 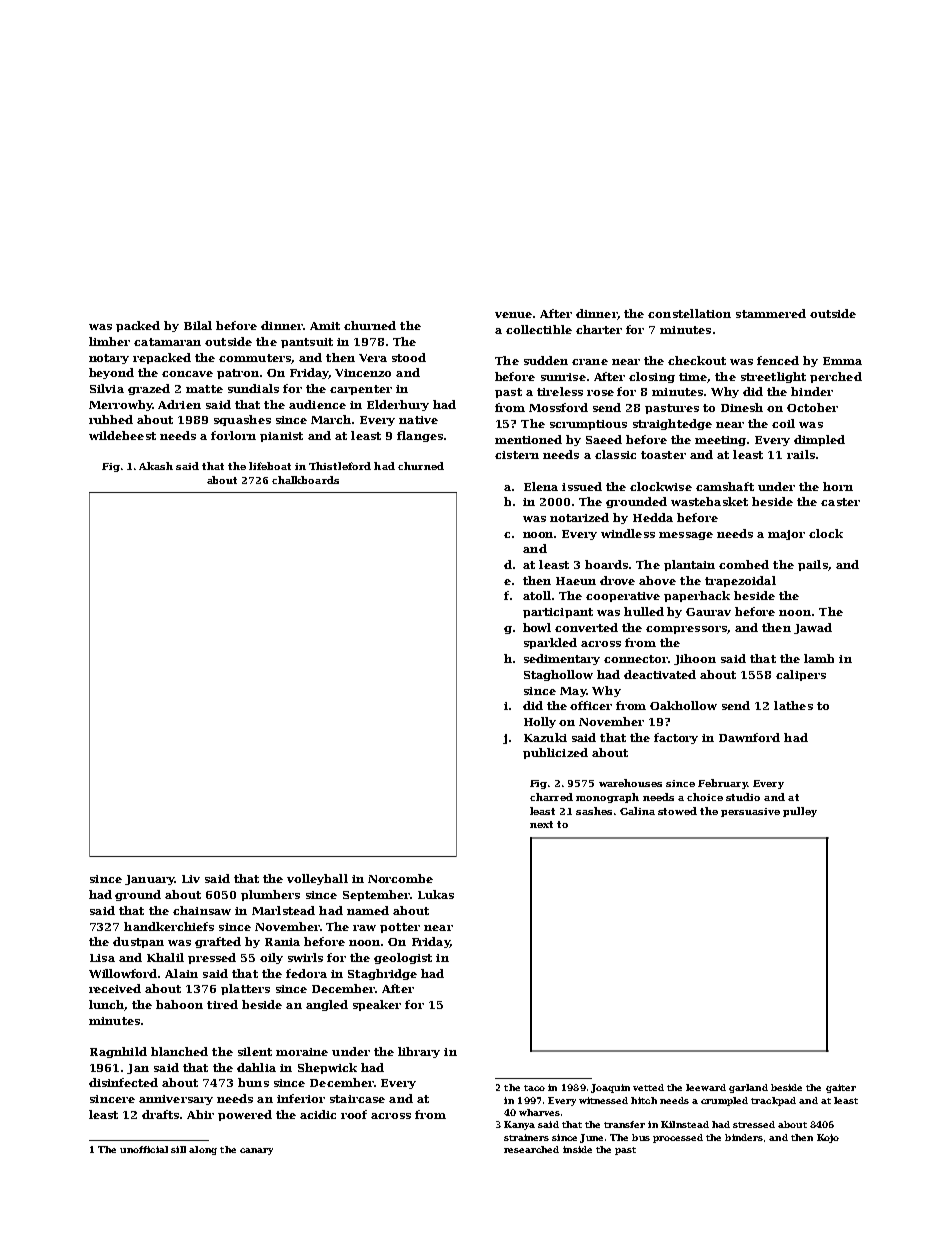 I want to click on stressed, so click(x=754, y=1124).
